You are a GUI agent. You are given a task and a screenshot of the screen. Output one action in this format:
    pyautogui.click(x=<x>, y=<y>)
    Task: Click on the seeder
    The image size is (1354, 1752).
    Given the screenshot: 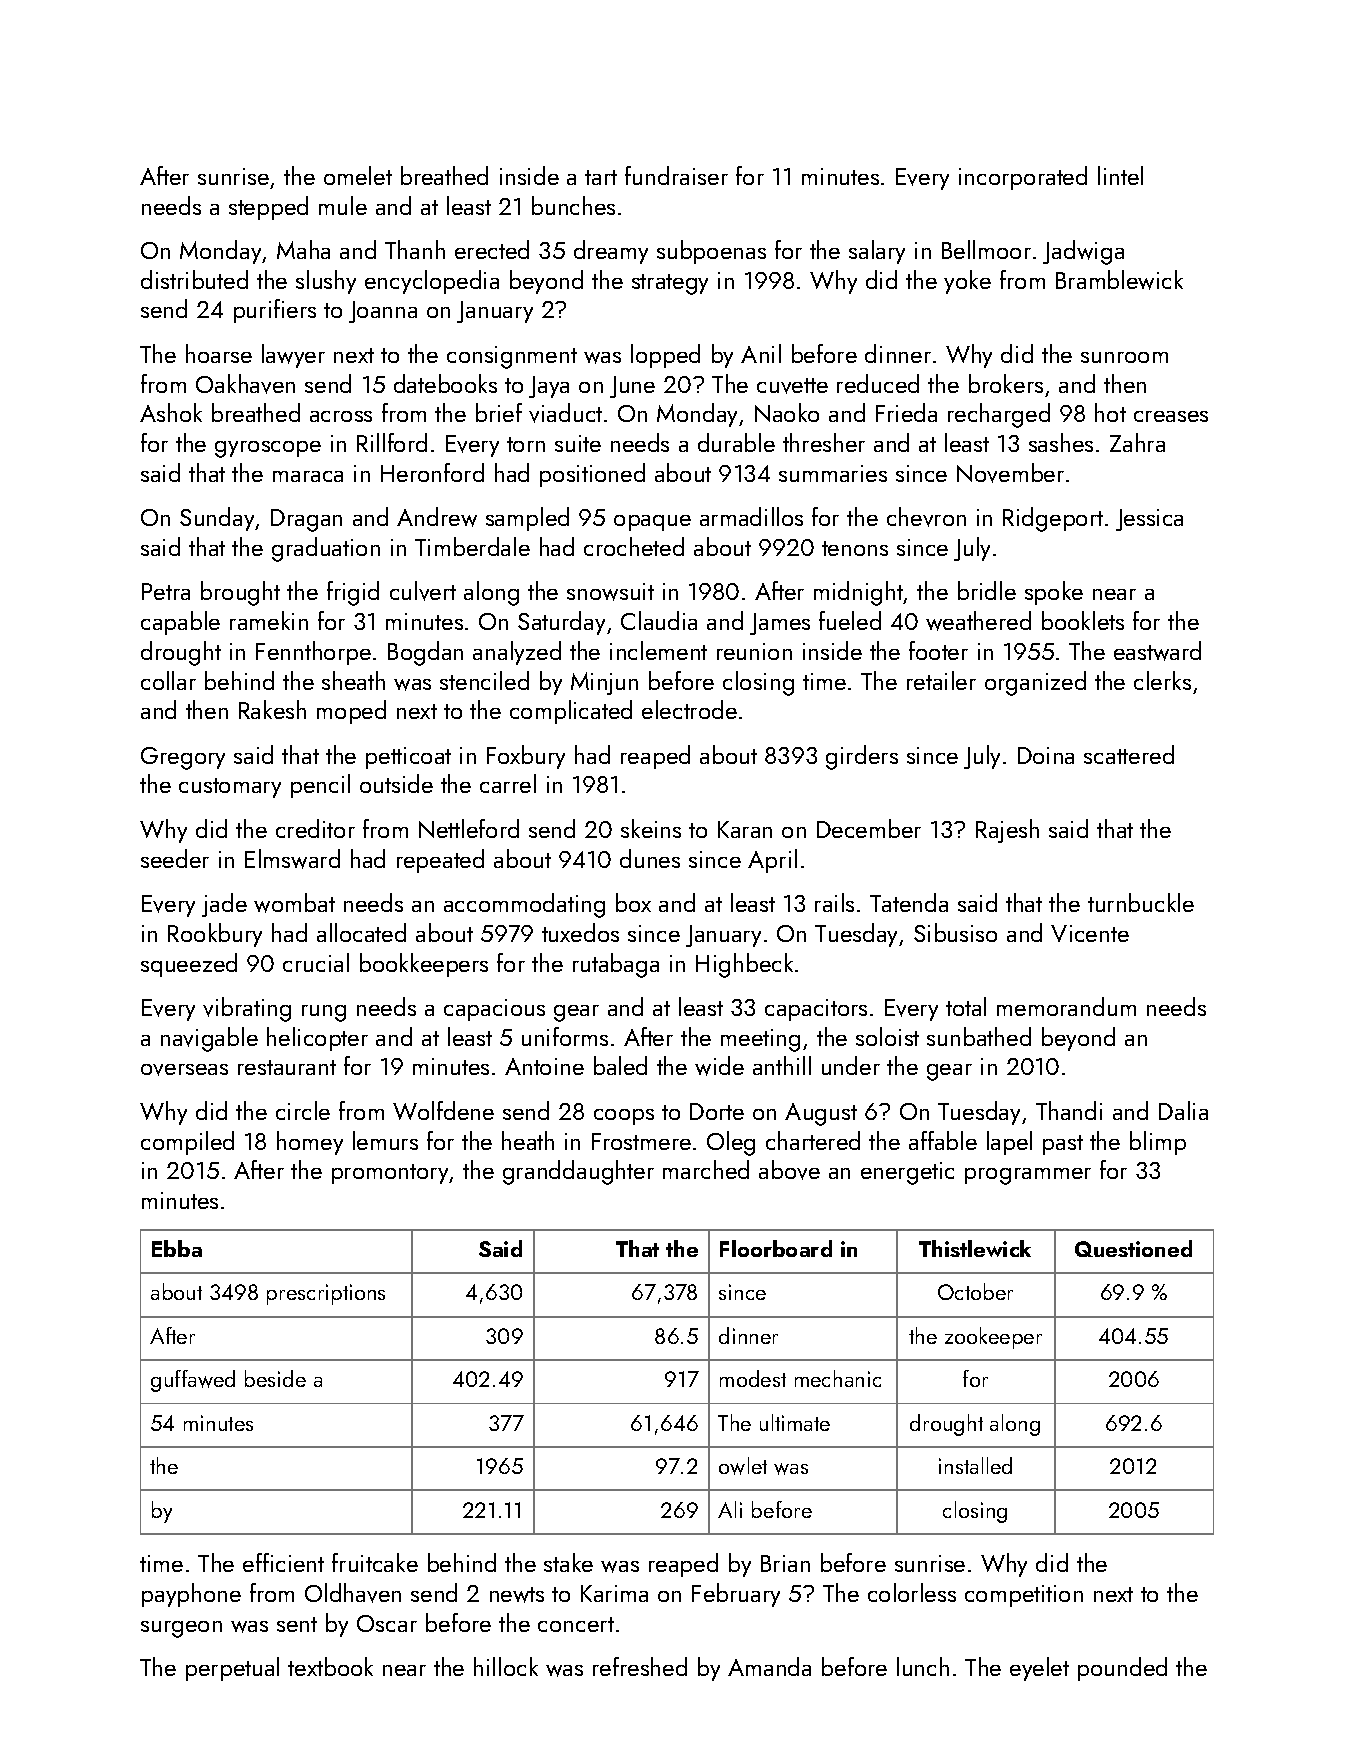 What is the action you would take?
    pyautogui.click(x=175, y=858)
